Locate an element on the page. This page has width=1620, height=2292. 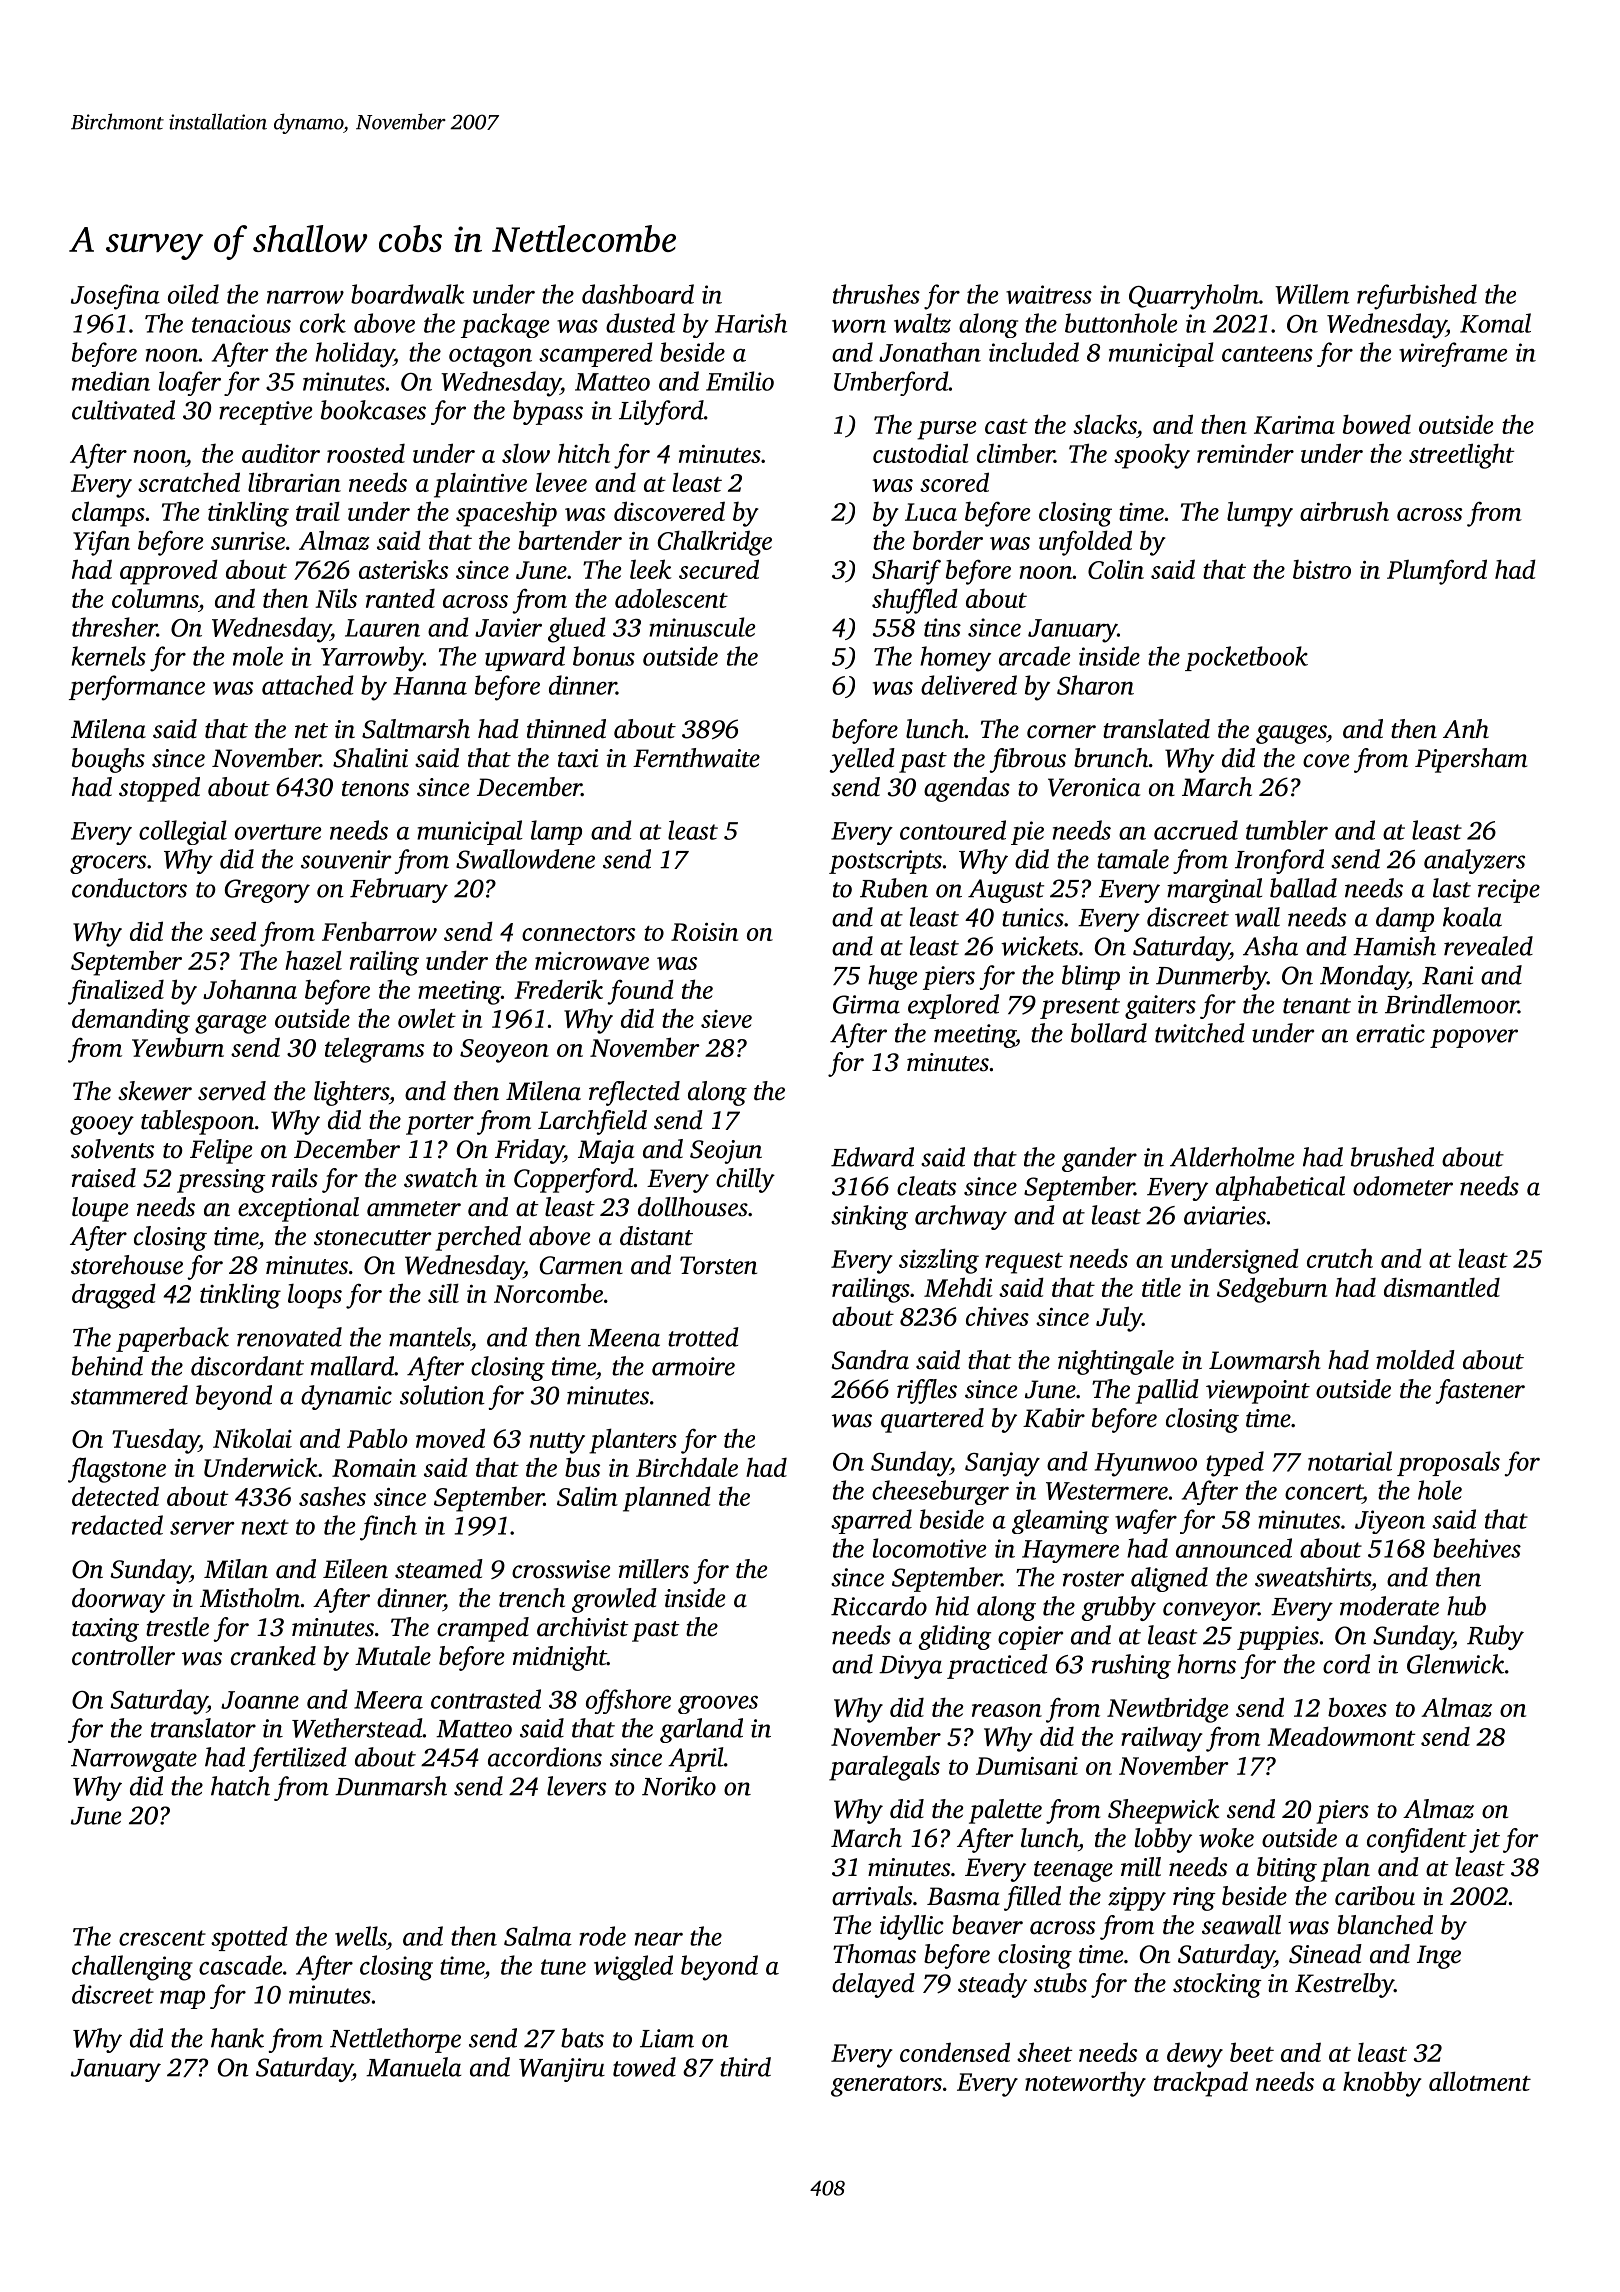
spotted is located at coordinates (249, 1938).
